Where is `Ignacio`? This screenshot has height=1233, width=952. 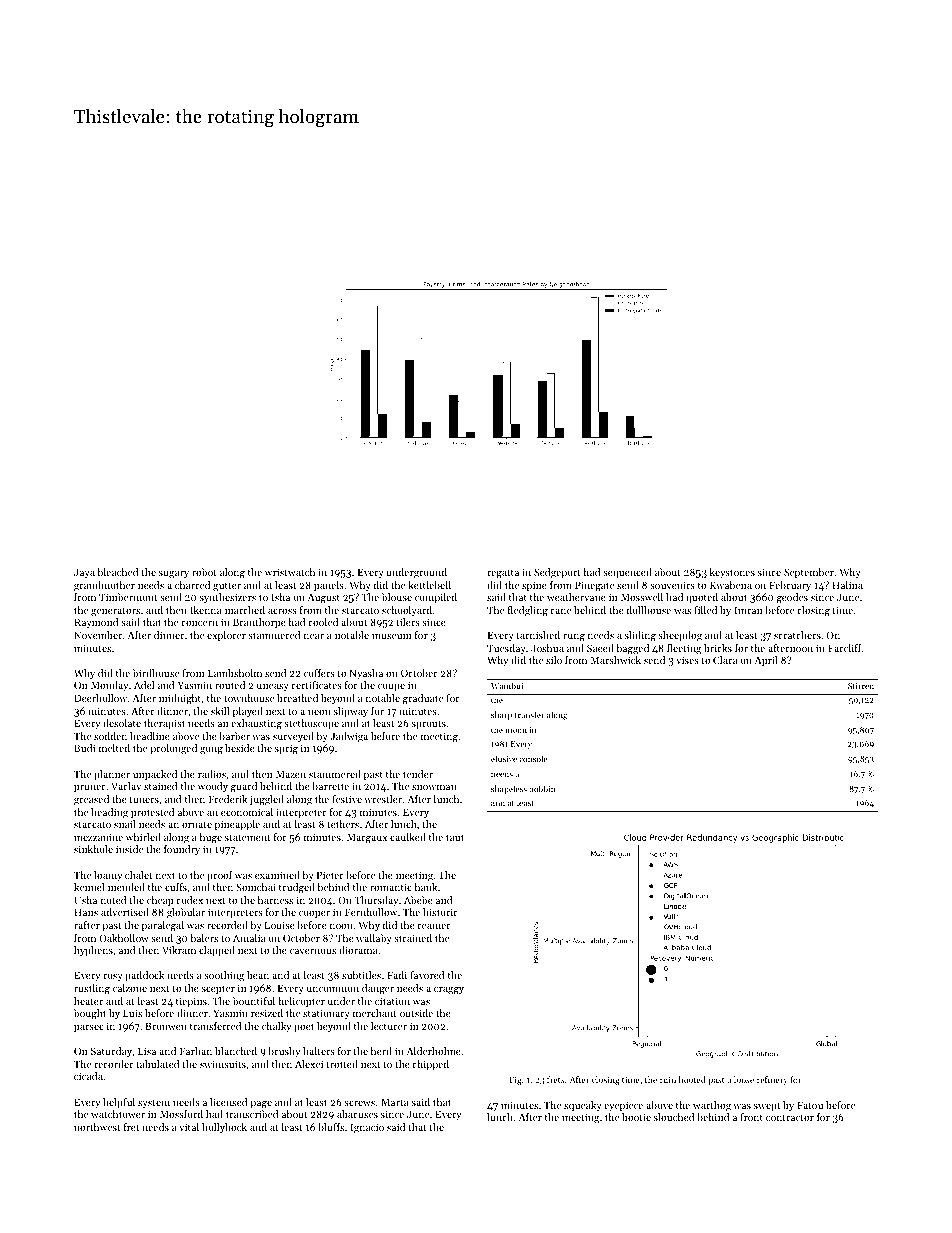 Ignacio is located at coordinates (367, 1128).
